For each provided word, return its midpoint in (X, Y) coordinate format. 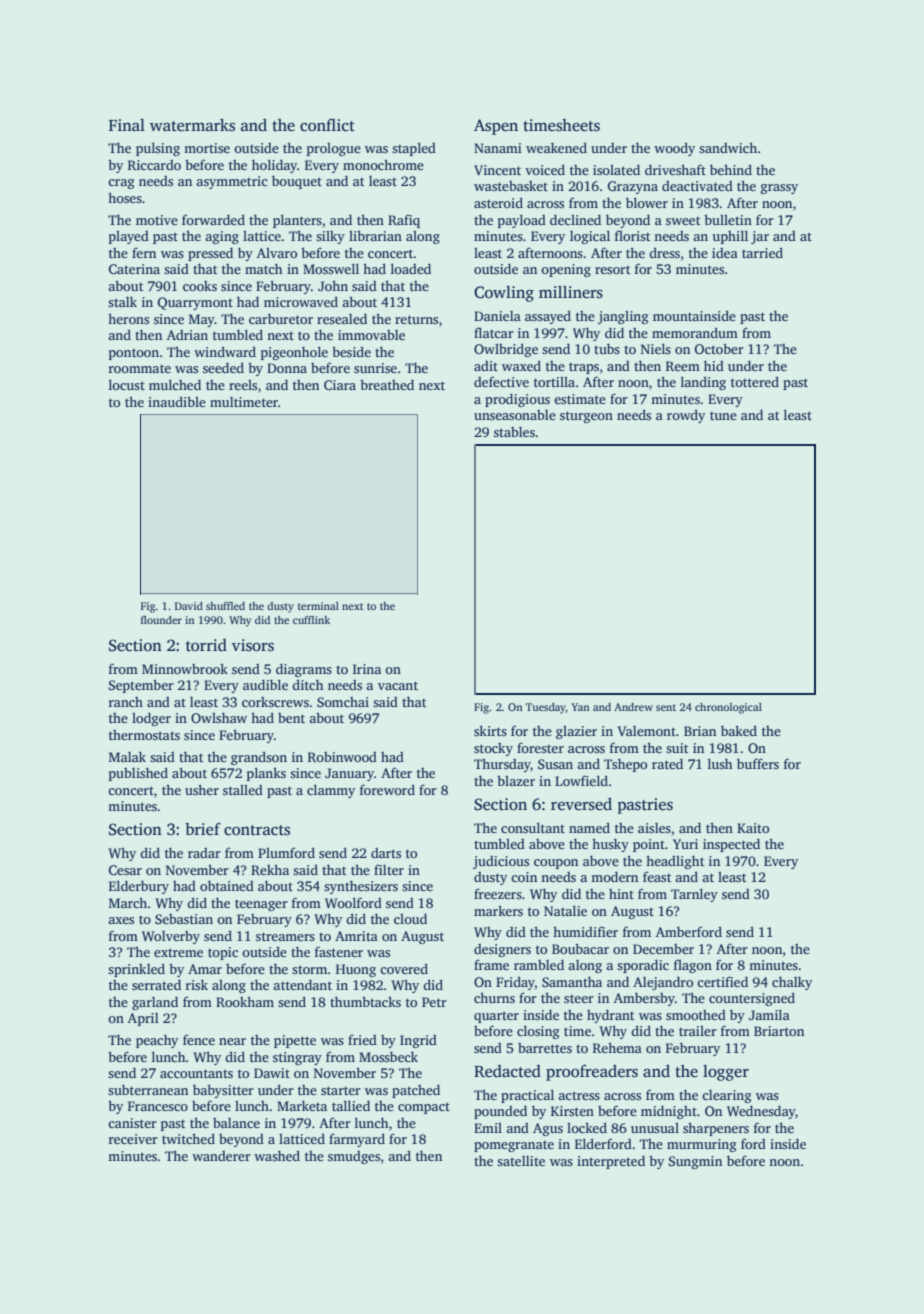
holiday (274, 166)
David (189, 606)
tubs (607, 348)
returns (416, 319)
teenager (261, 905)
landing (703, 383)
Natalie (565, 910)
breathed (387, 384)
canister (132, 1123)
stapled (414, 149)
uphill (730, 237)
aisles (654, 828)
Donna (287, 368)
